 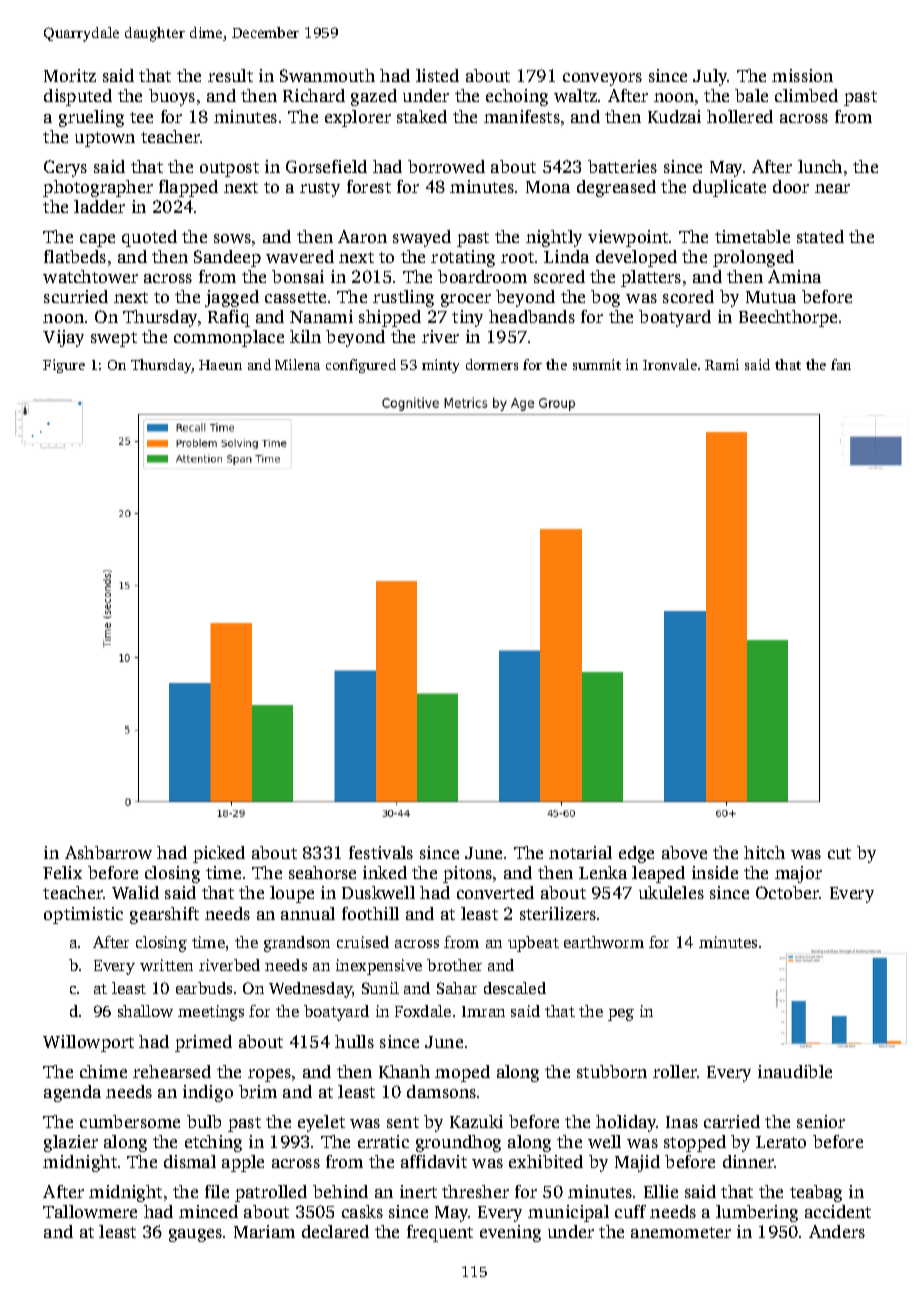 What do you see at coordinates (597, 364) in the image?
I see `summit` at bounding box center [597, 364].
